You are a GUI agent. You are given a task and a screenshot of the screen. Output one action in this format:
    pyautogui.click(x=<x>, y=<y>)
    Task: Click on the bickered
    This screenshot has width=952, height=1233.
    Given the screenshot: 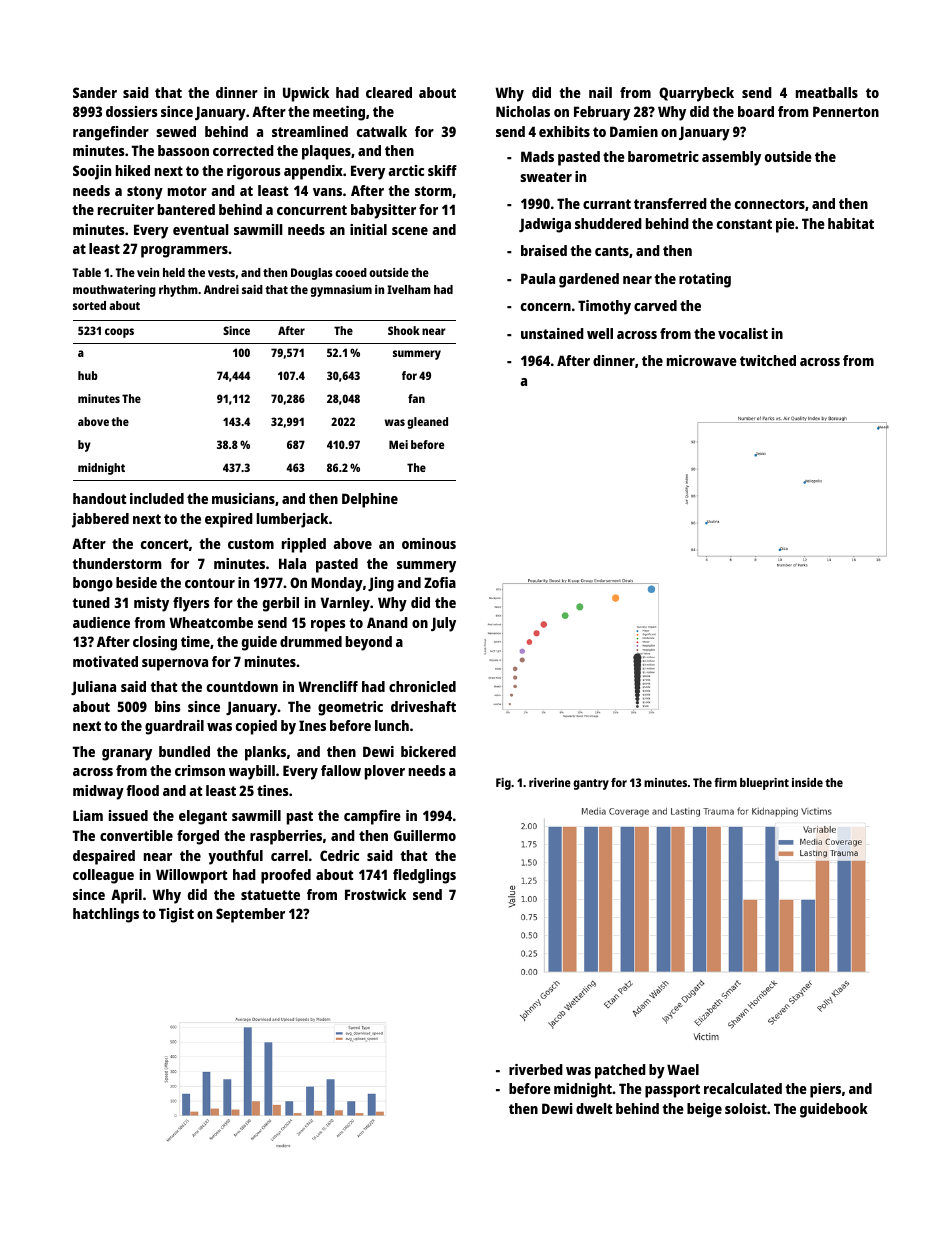 What is the action you would take?
    pyautogui.click(x=428, y=751)
